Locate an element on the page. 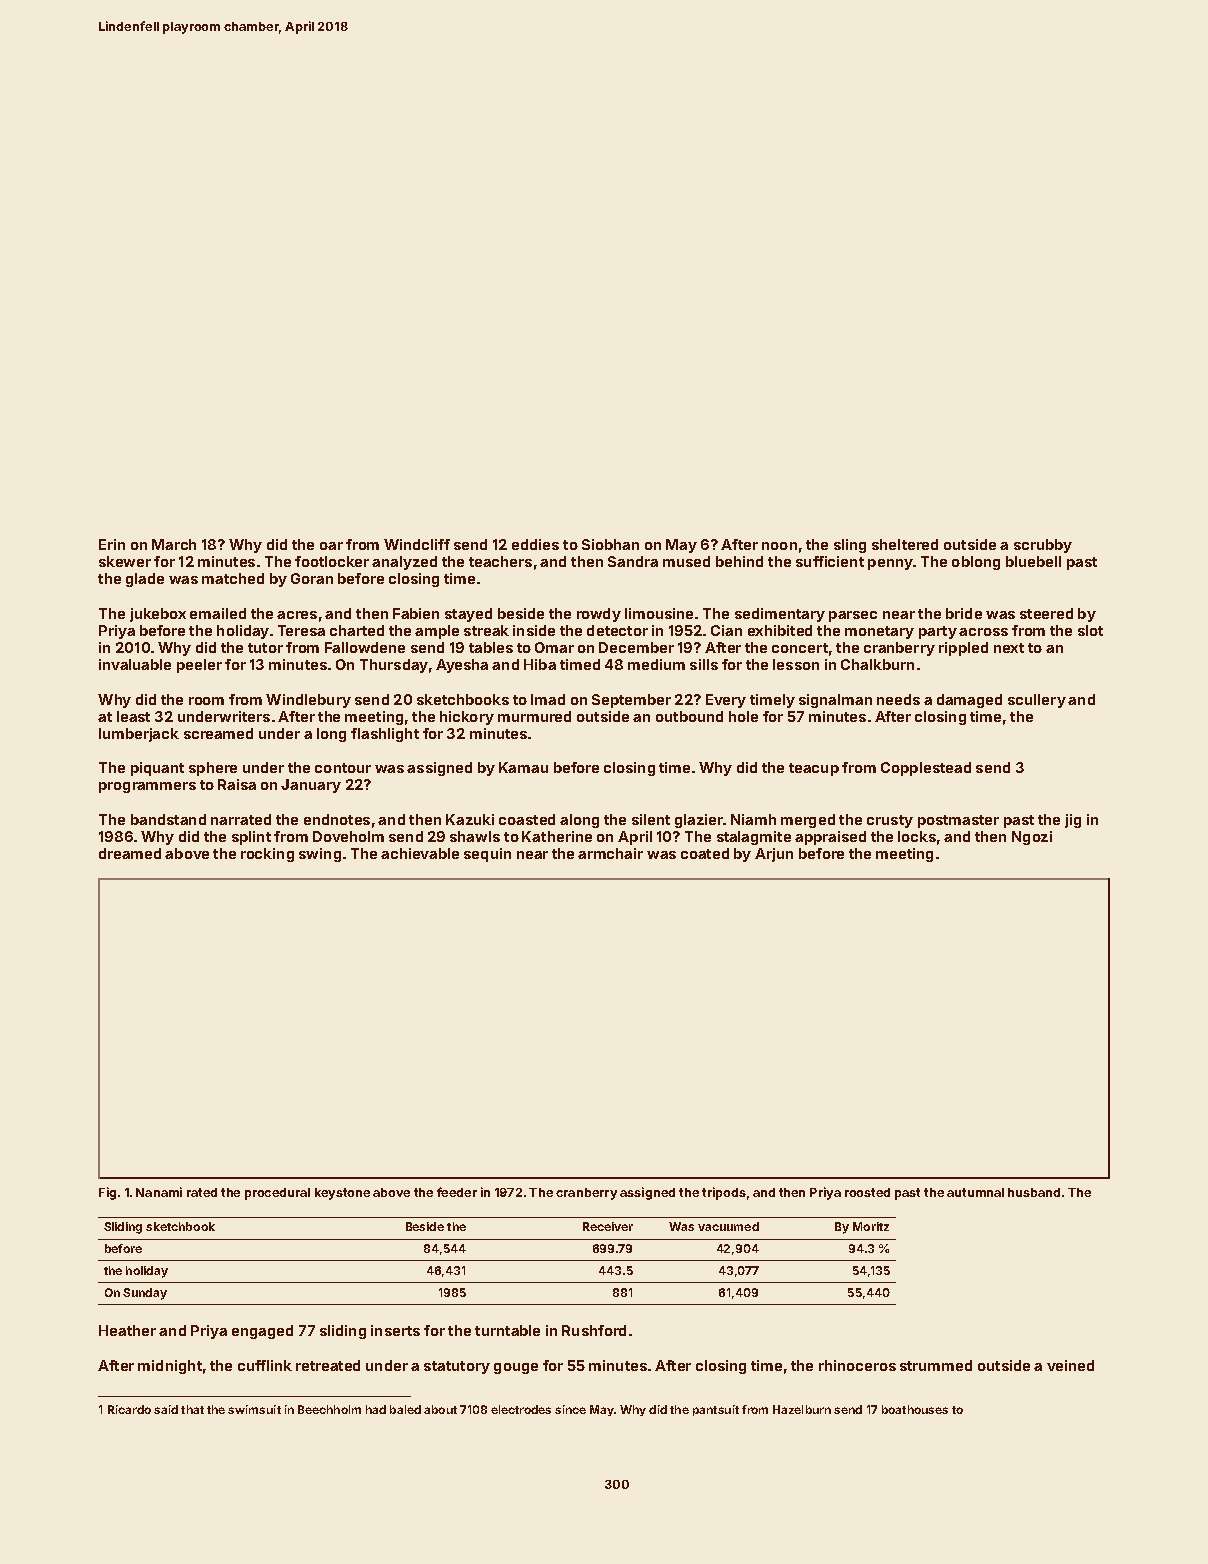  Raisa is located at coordinates (237, 784).
